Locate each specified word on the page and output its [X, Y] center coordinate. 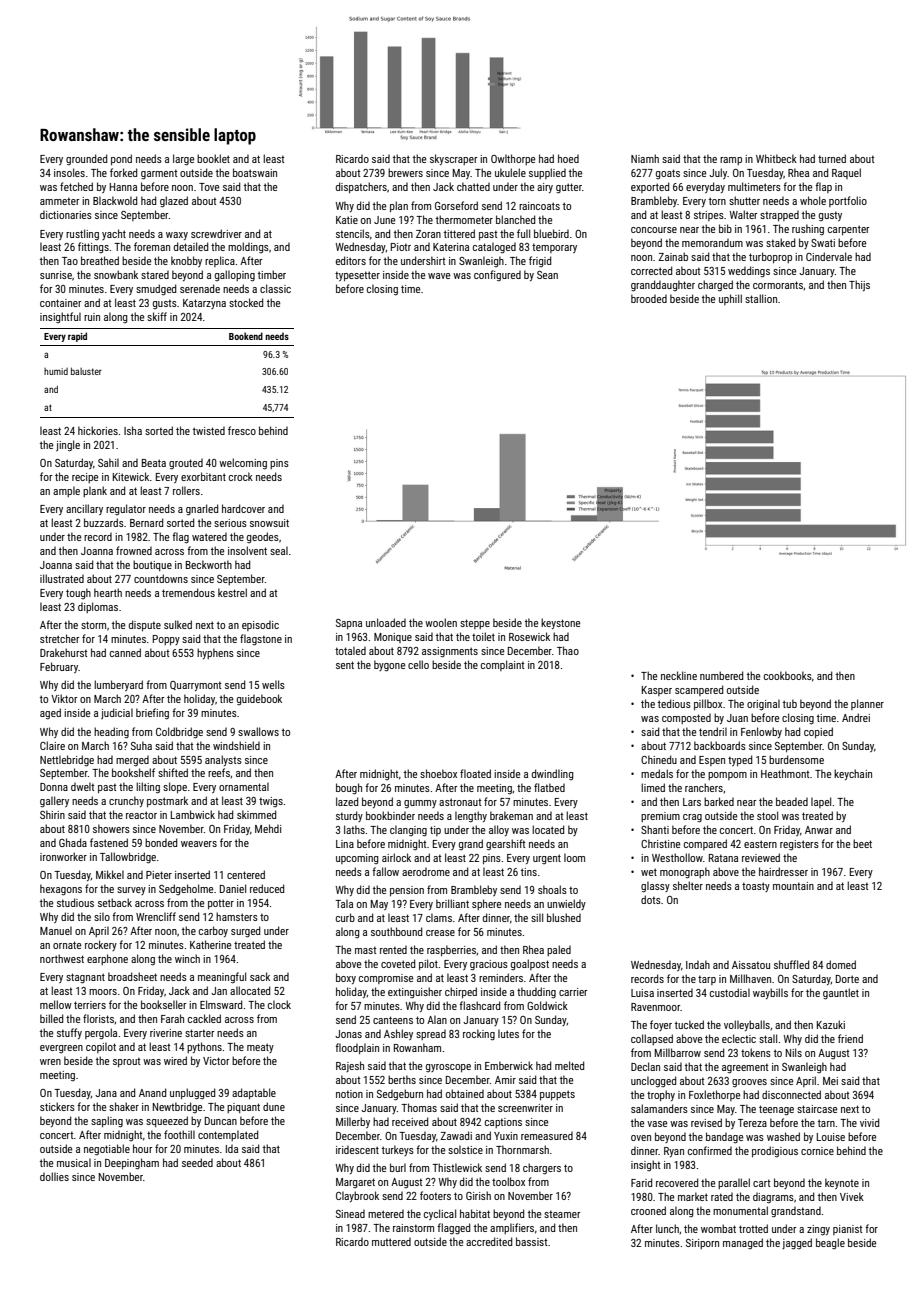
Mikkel [110, 874]
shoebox [438, 773]
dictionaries [66, 215]
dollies [54, 1176]
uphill [730, 299]
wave [439, 276]
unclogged [653, 1082]
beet [862, 843]
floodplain [357, 1048]
